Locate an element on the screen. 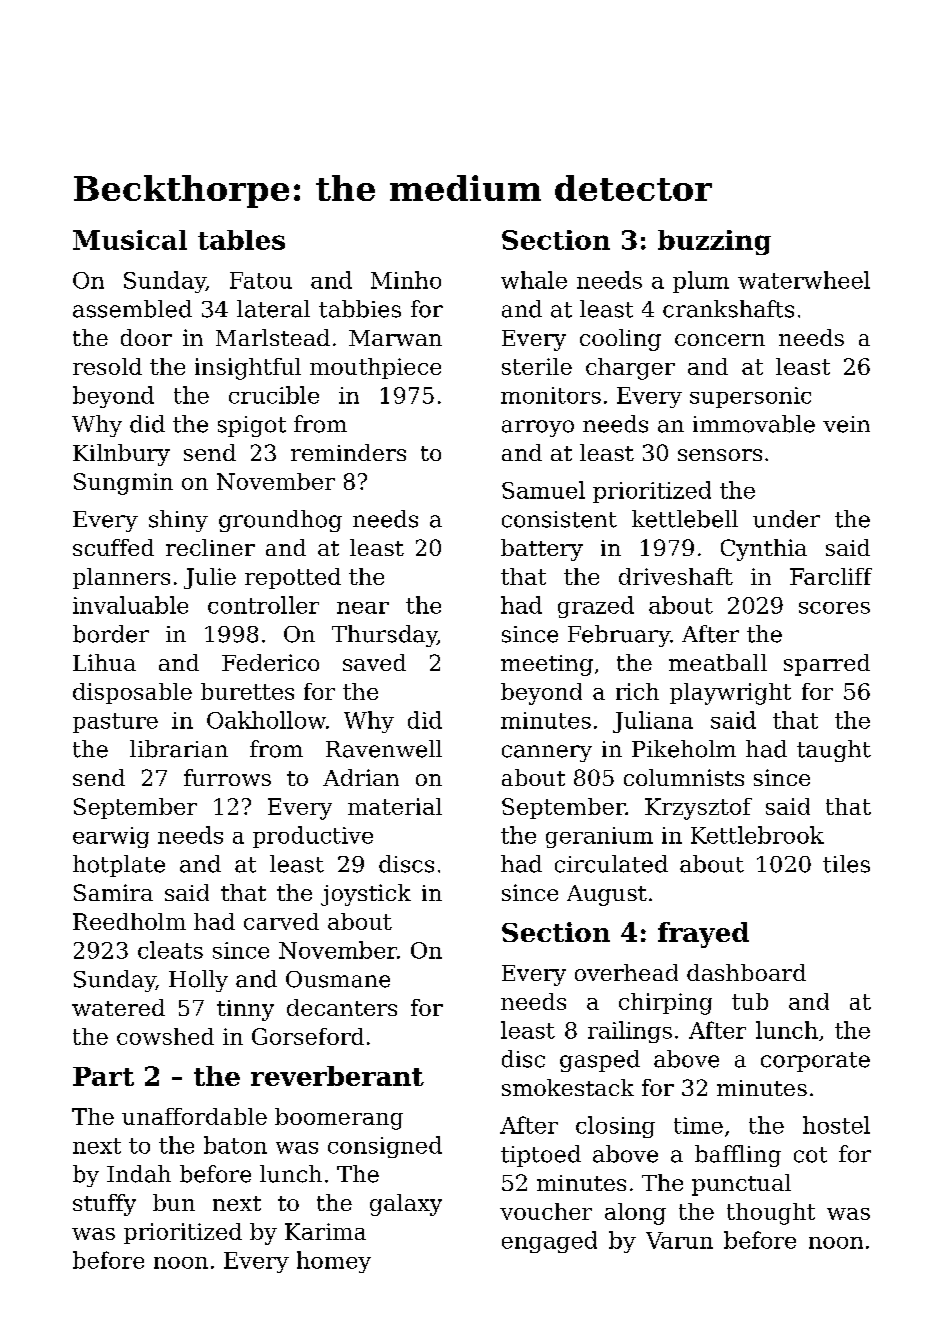 The image size is (943, 1337). furrows is located at coordinates (227, 777).
